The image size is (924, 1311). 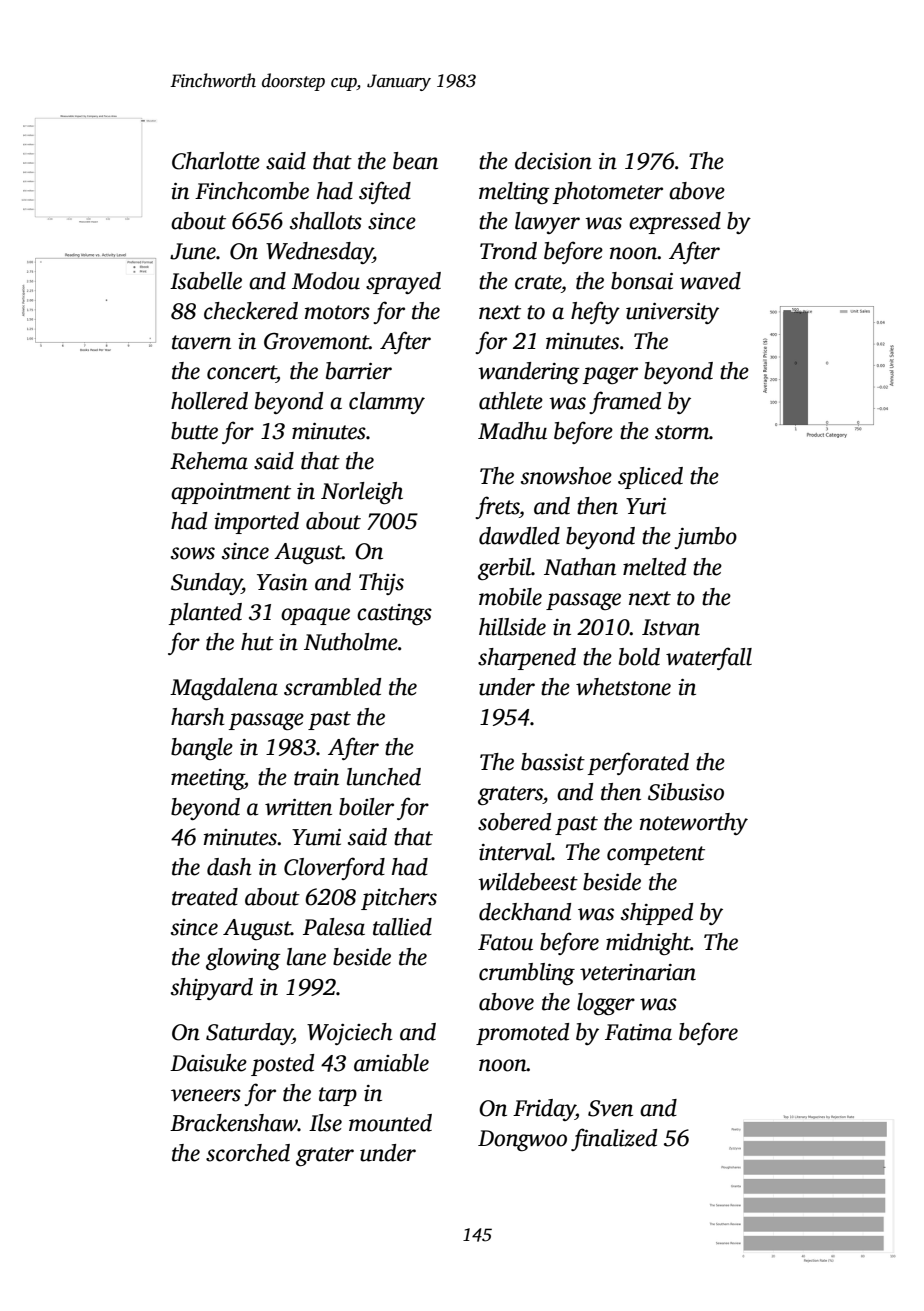 I want to click on Norleigh, so click(x=362, y=493).
